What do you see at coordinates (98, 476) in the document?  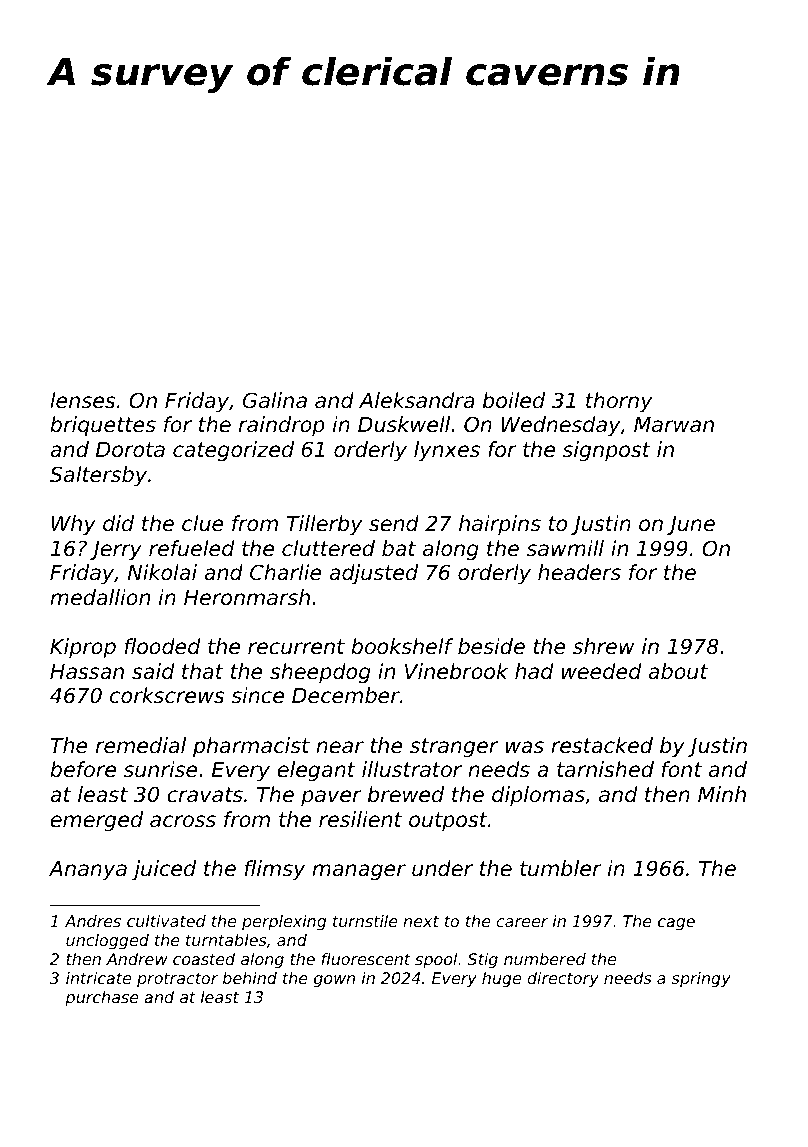 I see `Saltersby` at bounding box center [98, 476].
